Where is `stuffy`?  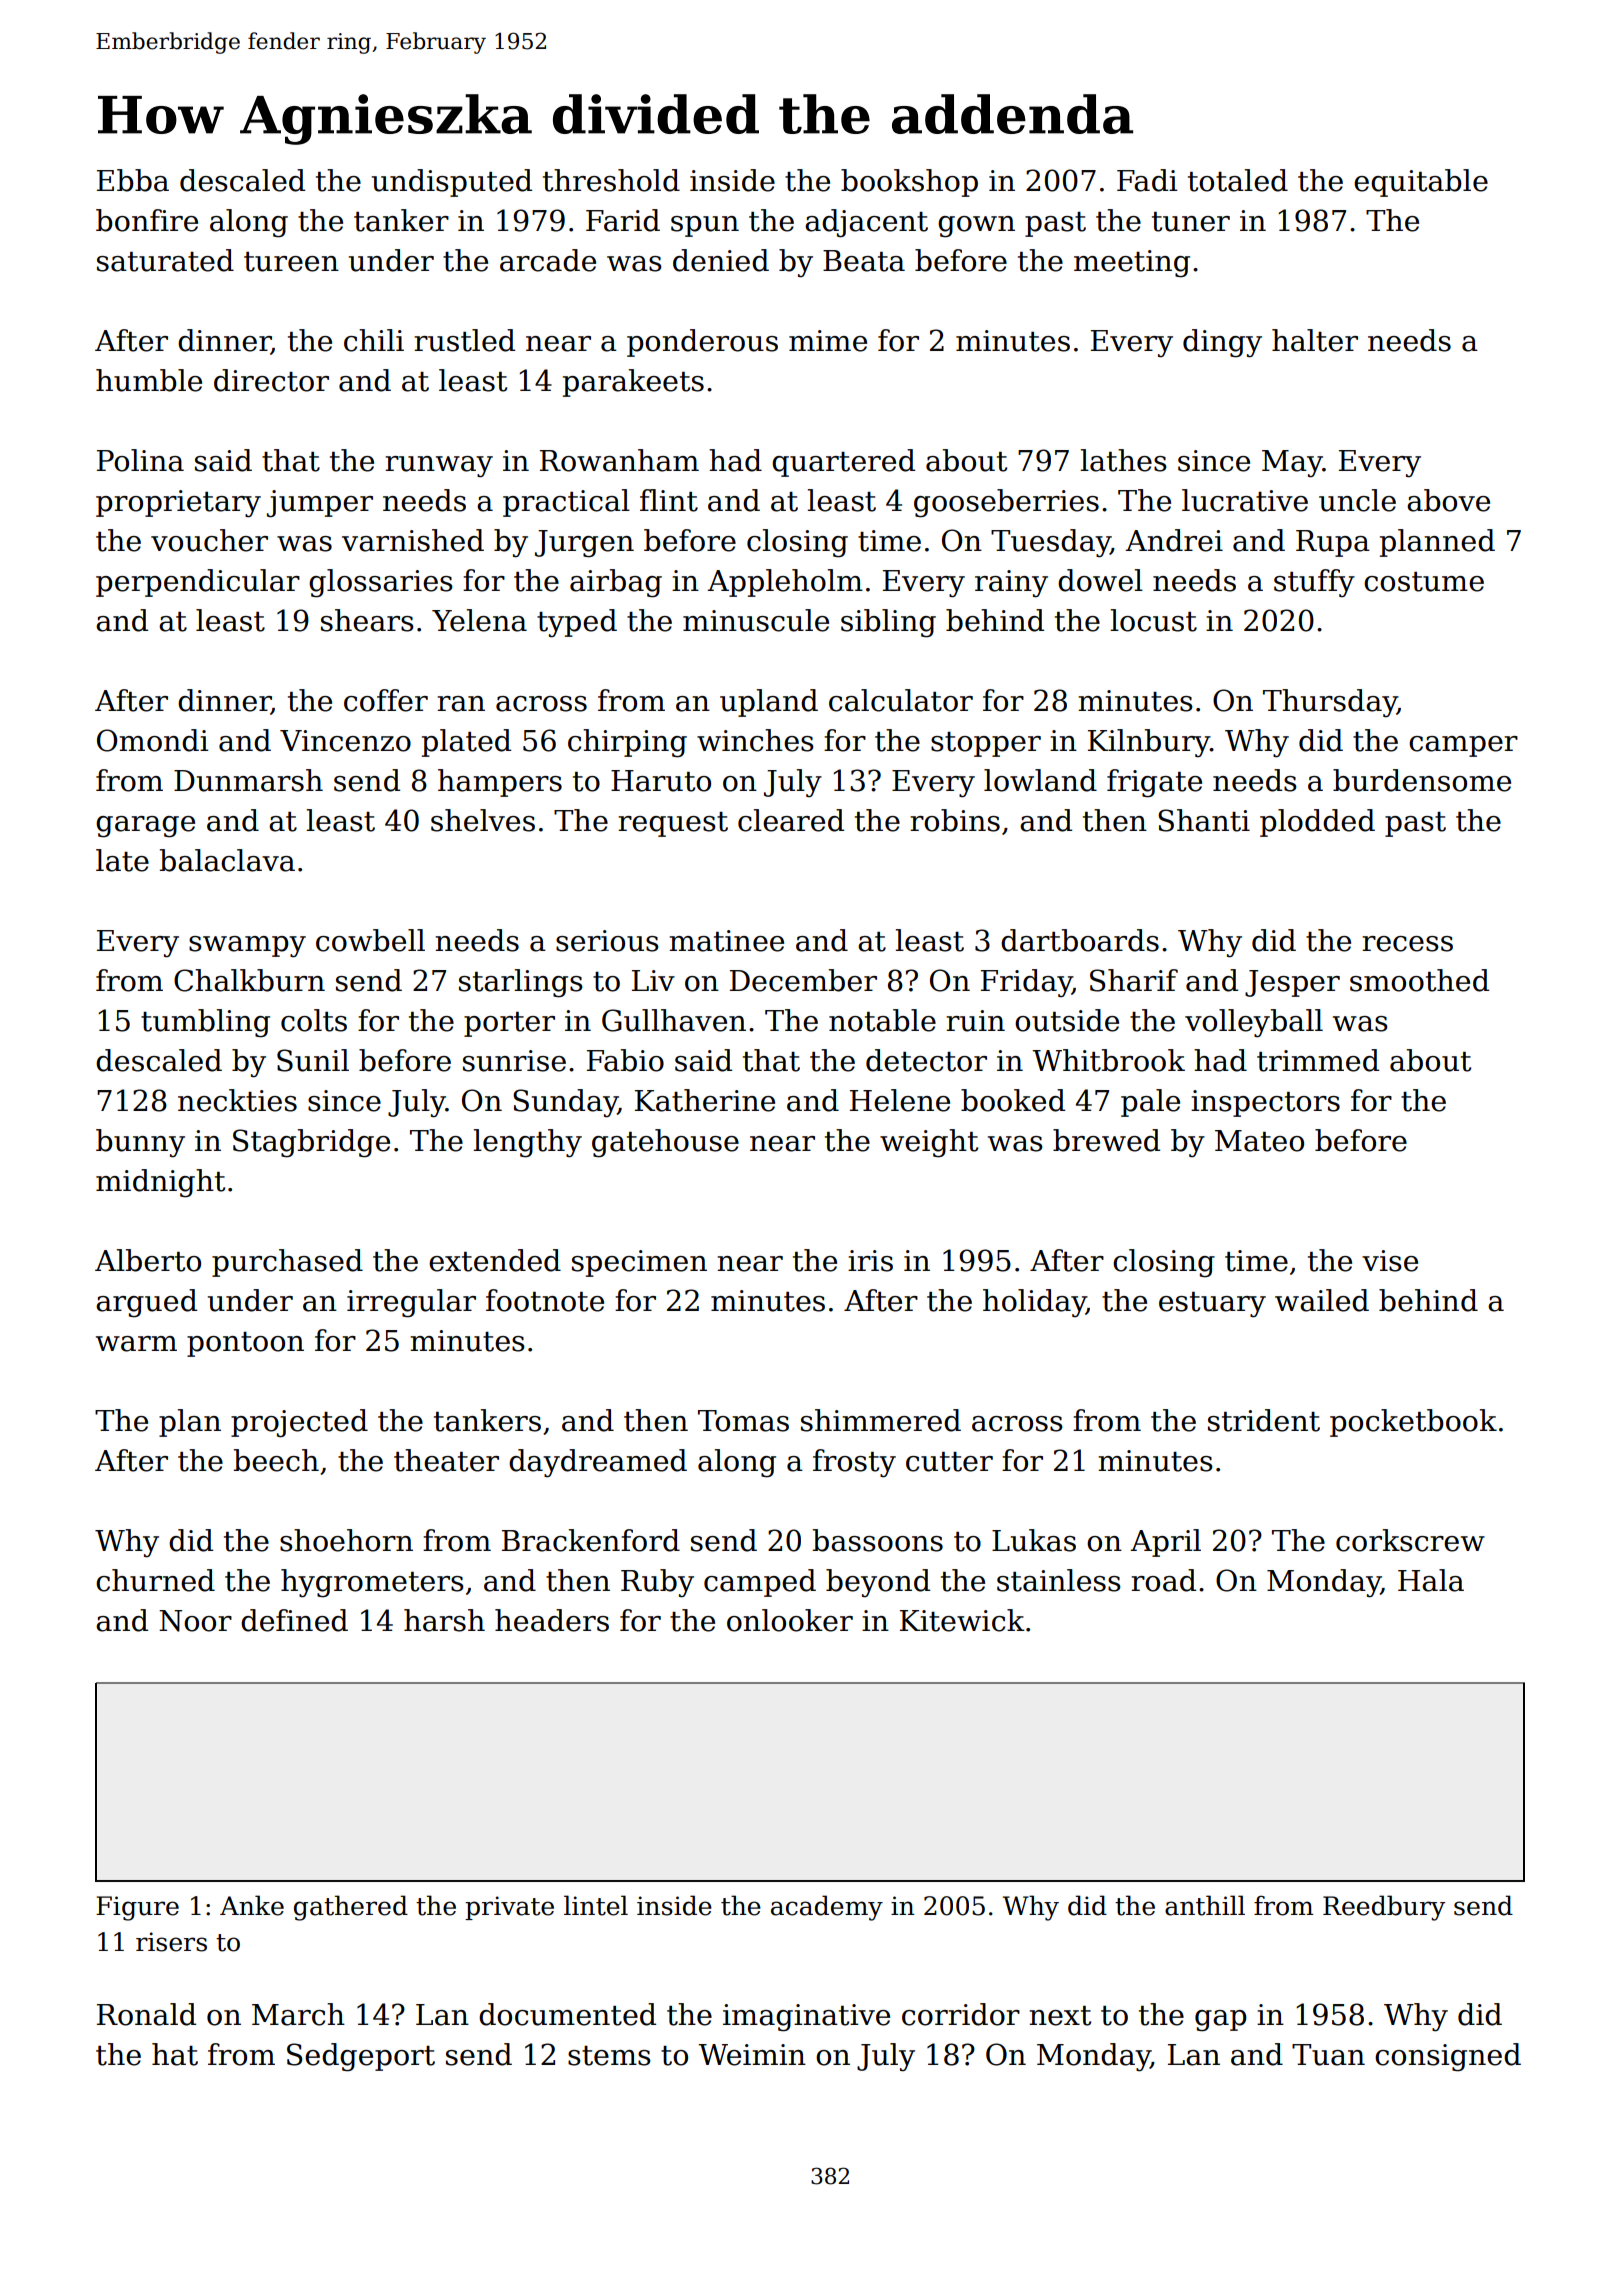
stuffy is located at coordinates (1314, 583).
